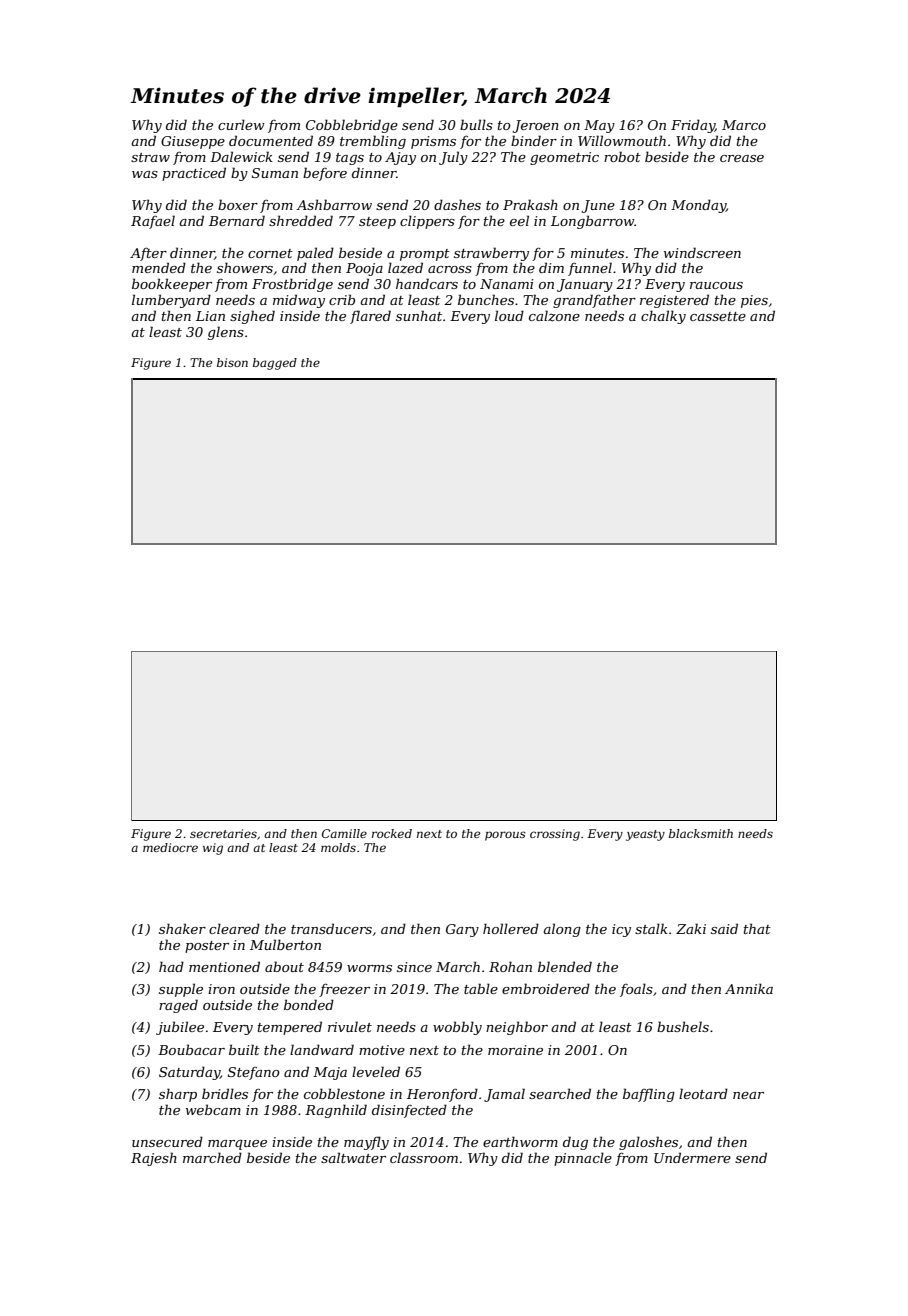 The image size is (908, 1316). What do you see at coordinates (232, 362) in the page?
I see `bison` at bounding box center [232, 362].
